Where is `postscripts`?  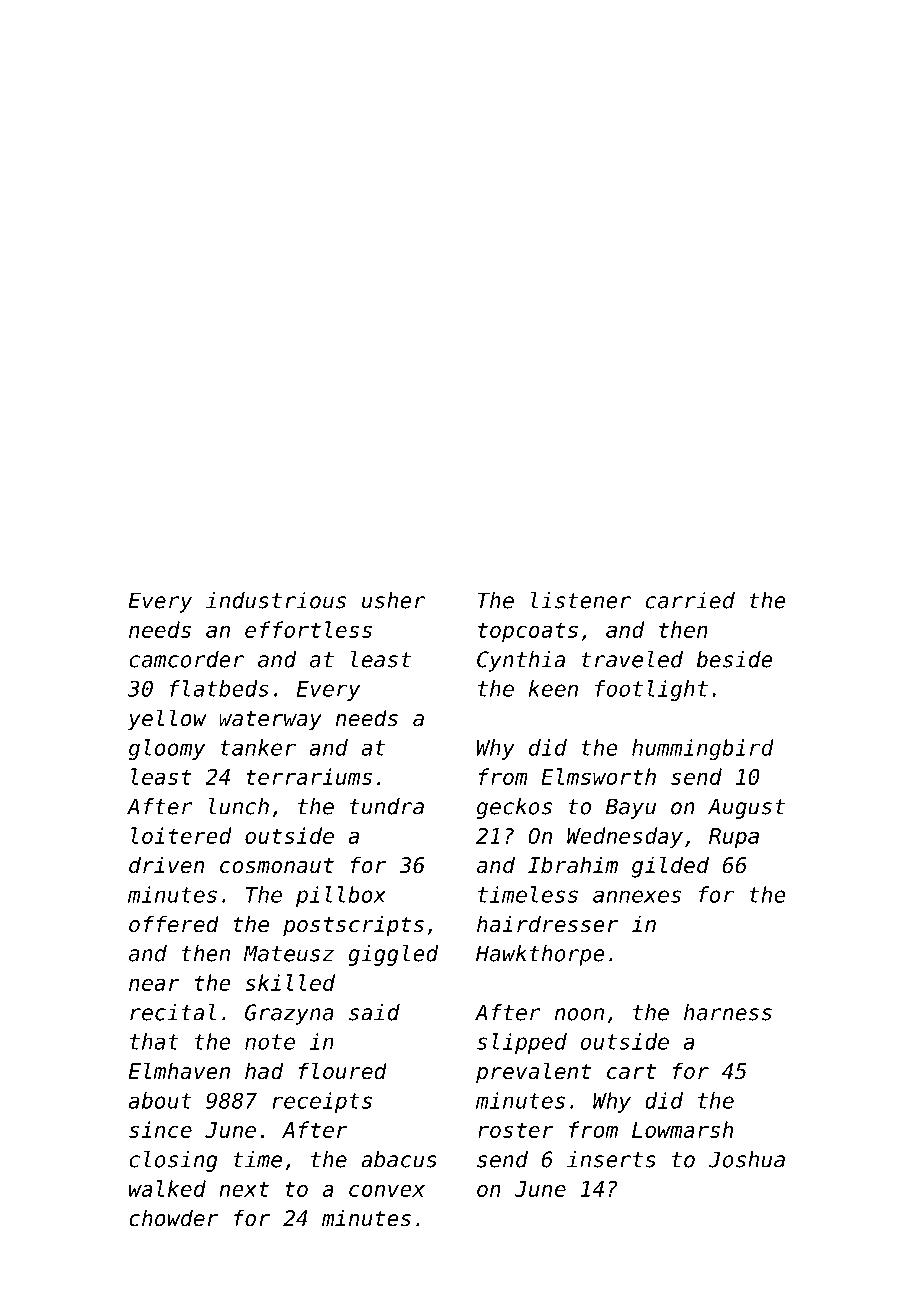 postscripts is located at coordinates (353, 926).
